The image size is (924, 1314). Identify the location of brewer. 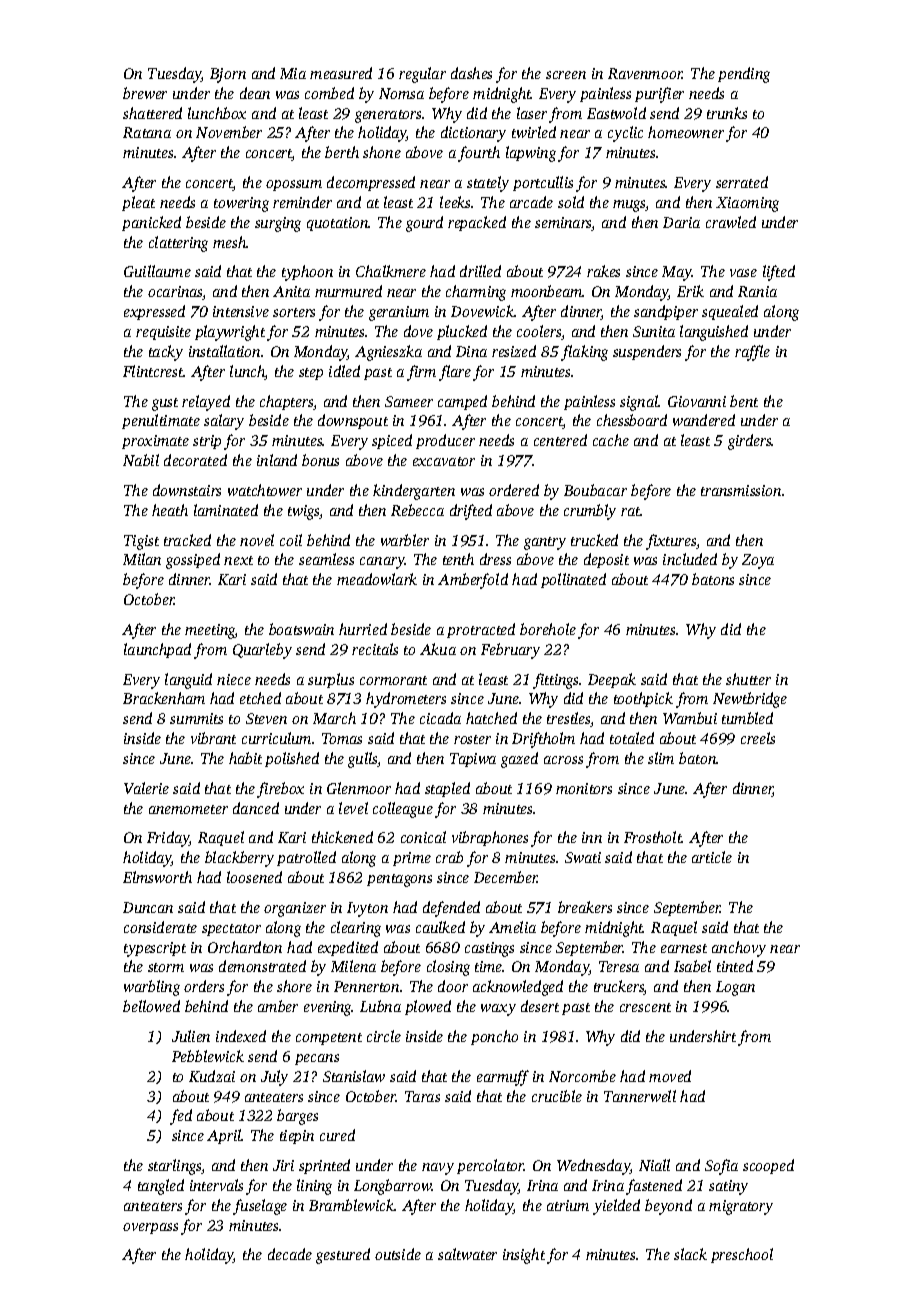
(145, 93).
